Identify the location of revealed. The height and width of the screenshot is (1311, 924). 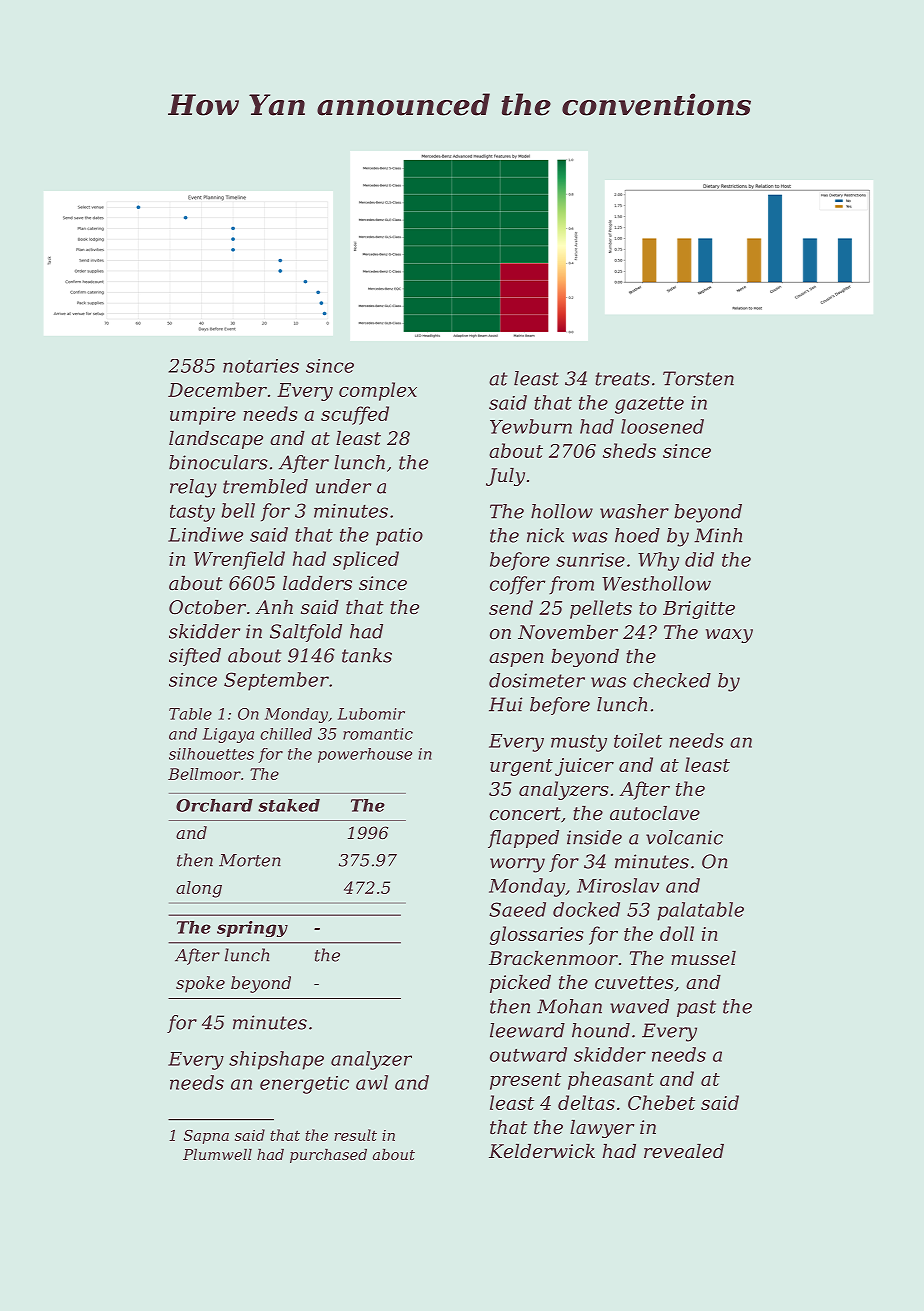
(684, 1151).
